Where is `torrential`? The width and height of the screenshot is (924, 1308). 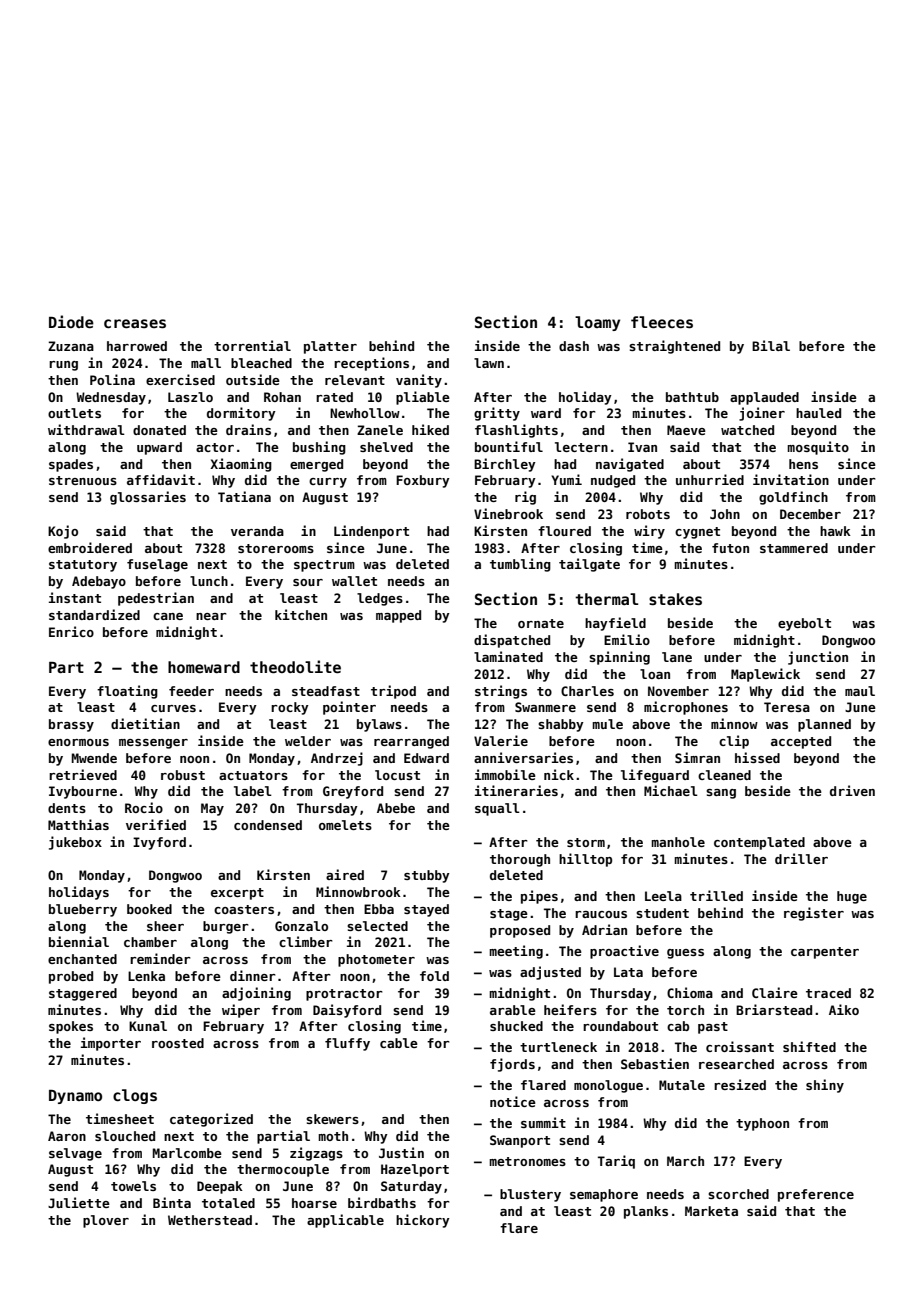
torrential is located at coordinates (252, 345).
